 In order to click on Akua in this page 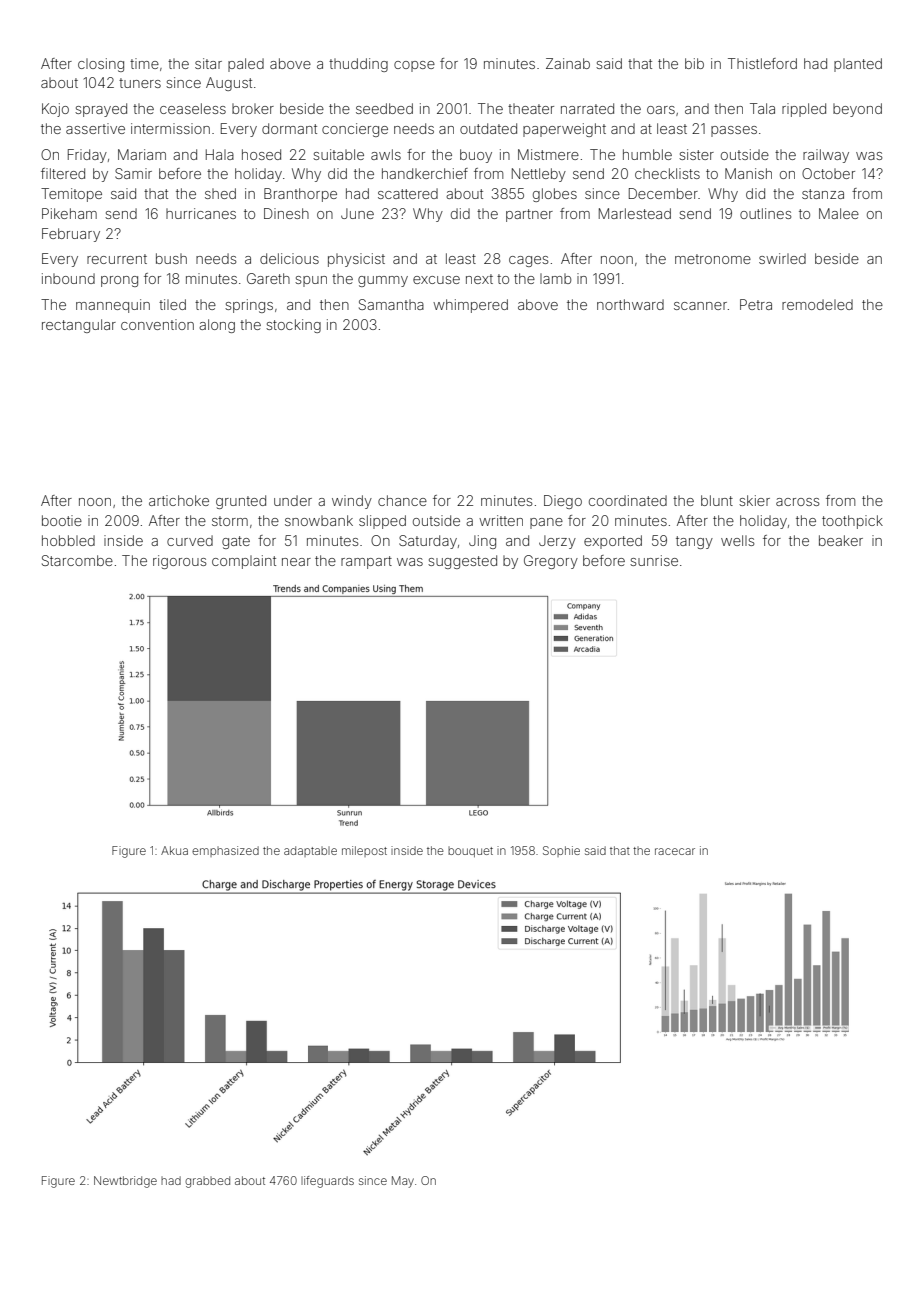, I will do `click(174, 850)`.
